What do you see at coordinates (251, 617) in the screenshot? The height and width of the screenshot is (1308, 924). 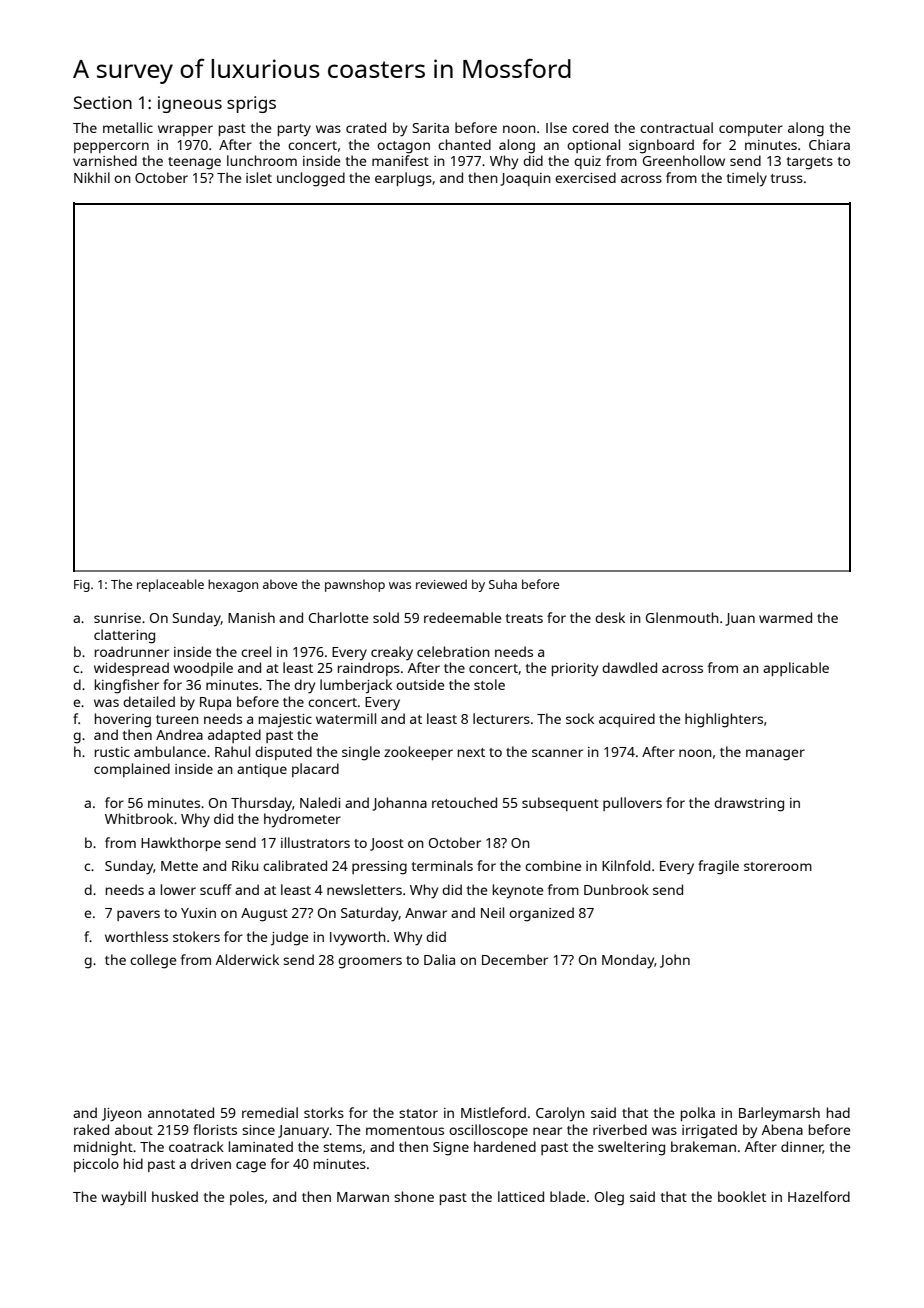 I see `Manish` at bounding box center [251, 617].
